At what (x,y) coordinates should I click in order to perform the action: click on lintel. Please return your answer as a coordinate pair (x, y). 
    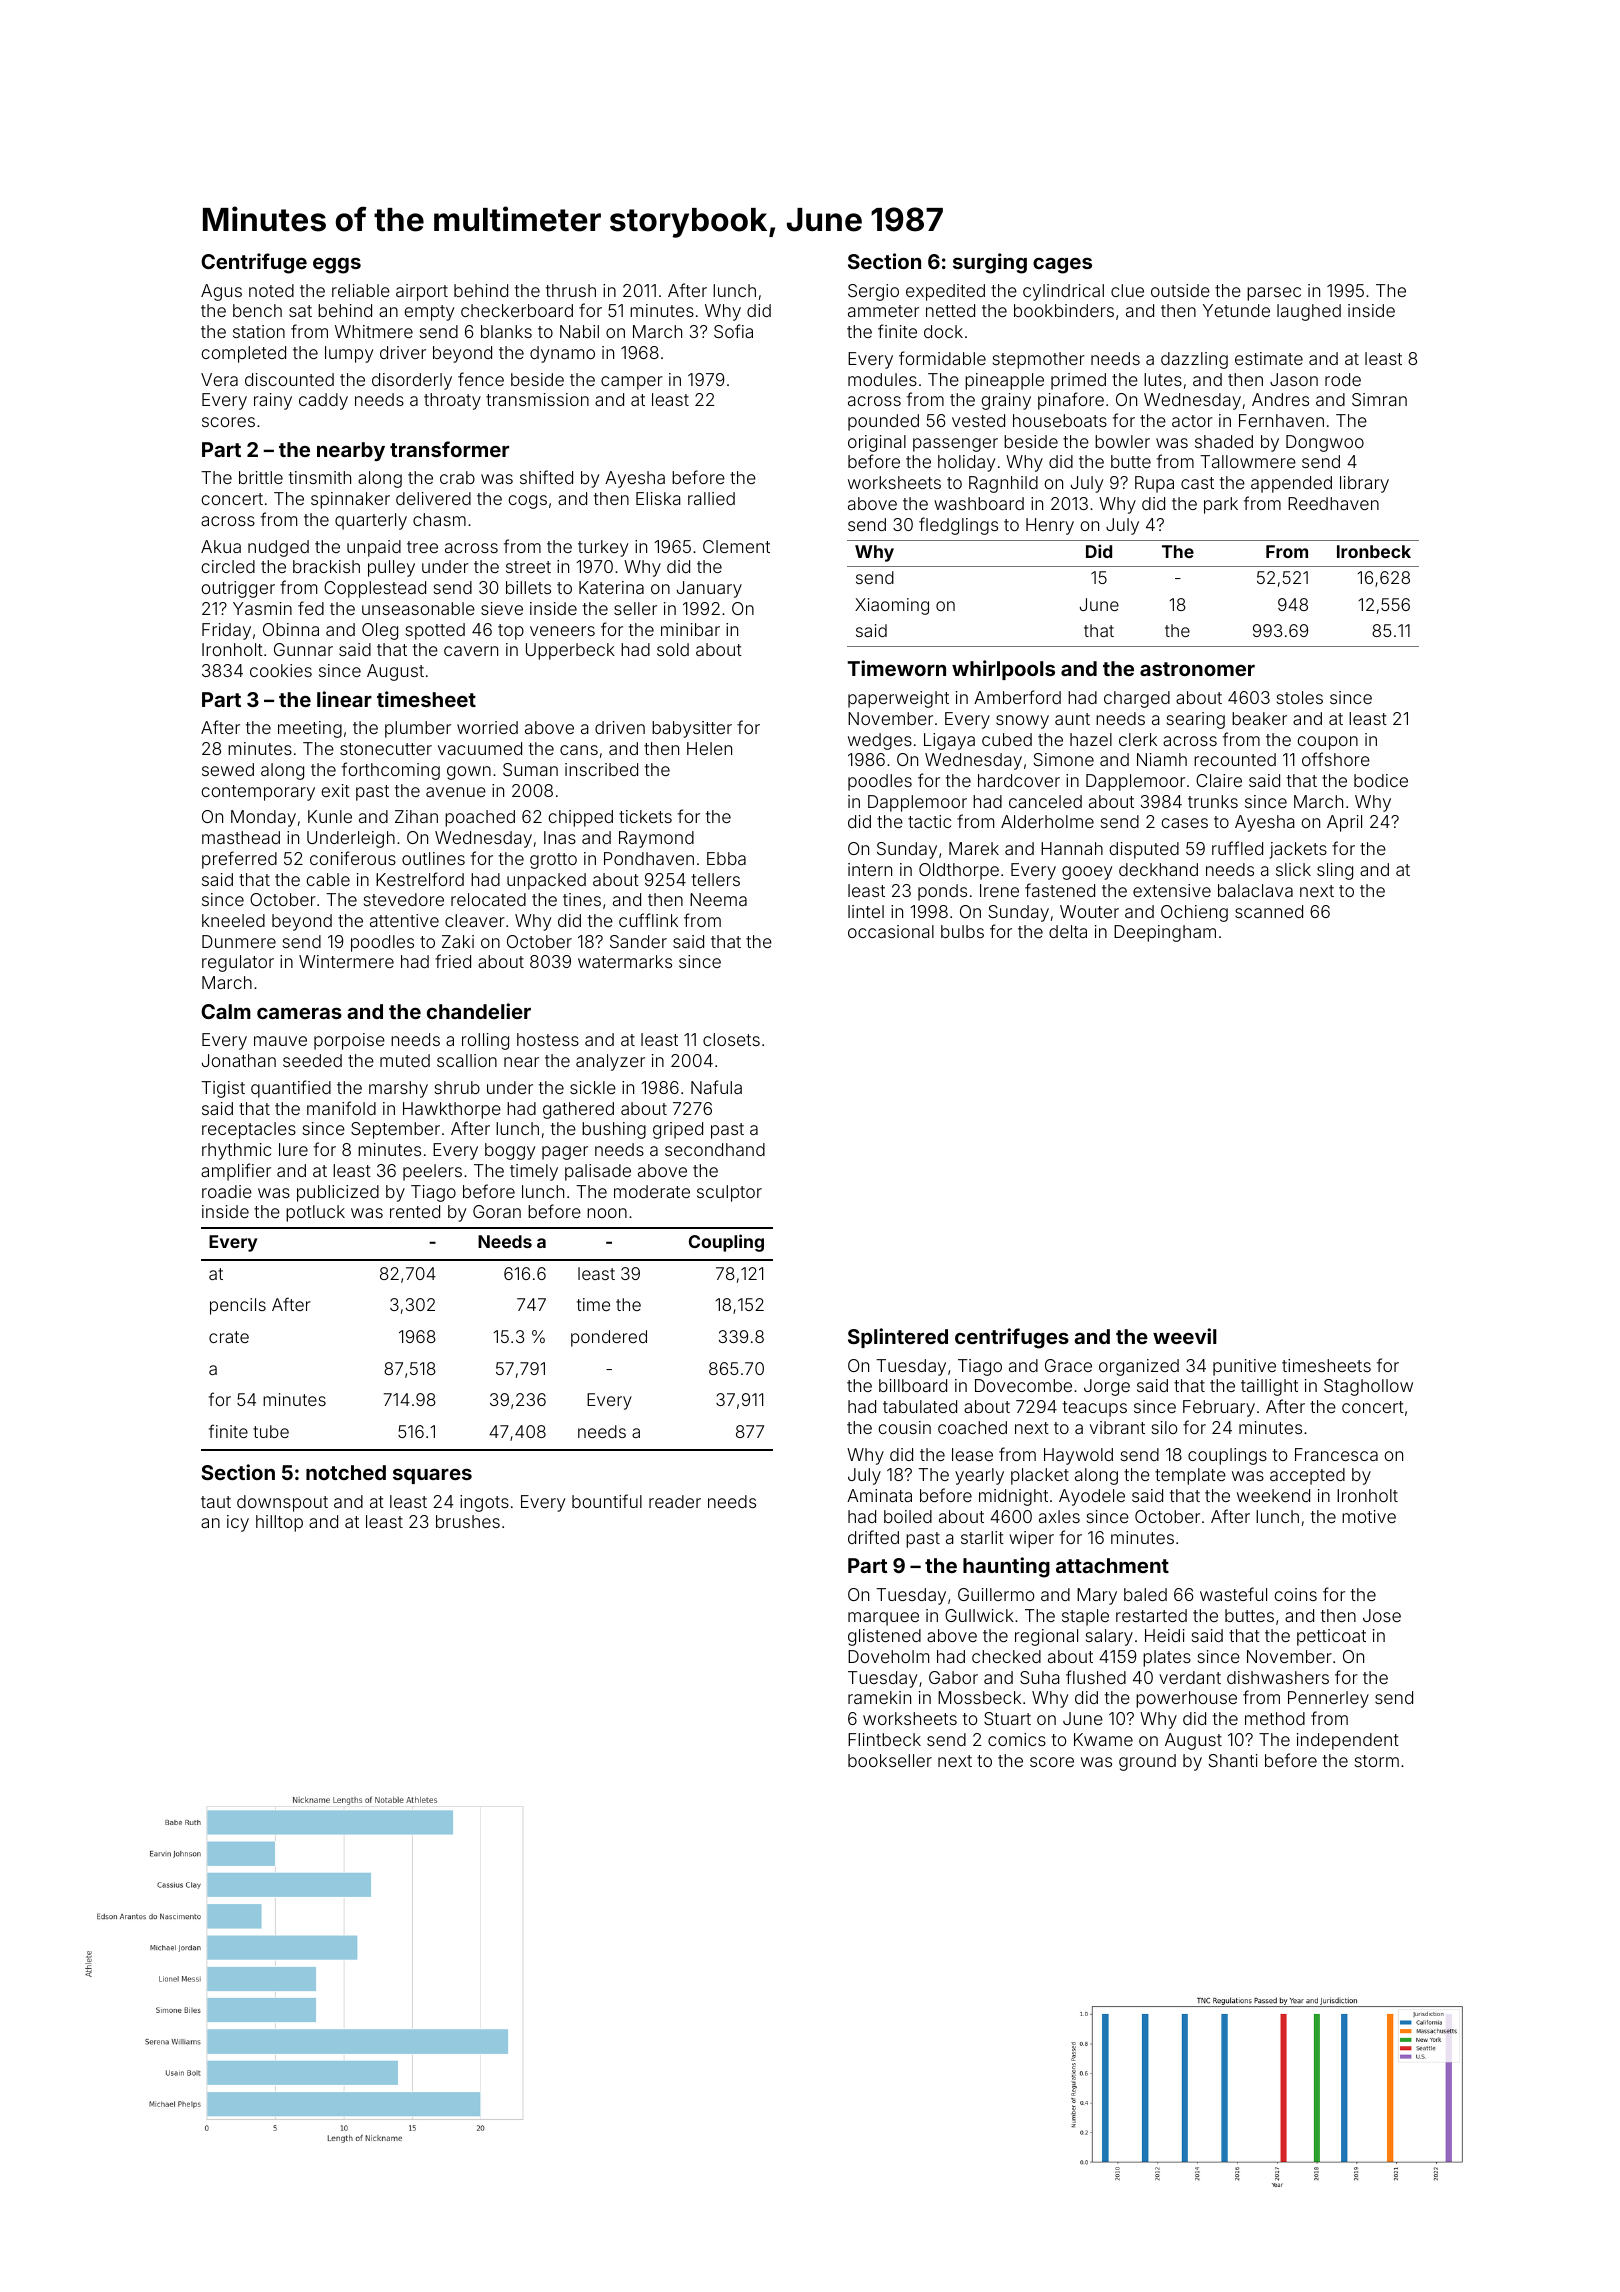
    Looking at the image, I should click on (866, 911).
